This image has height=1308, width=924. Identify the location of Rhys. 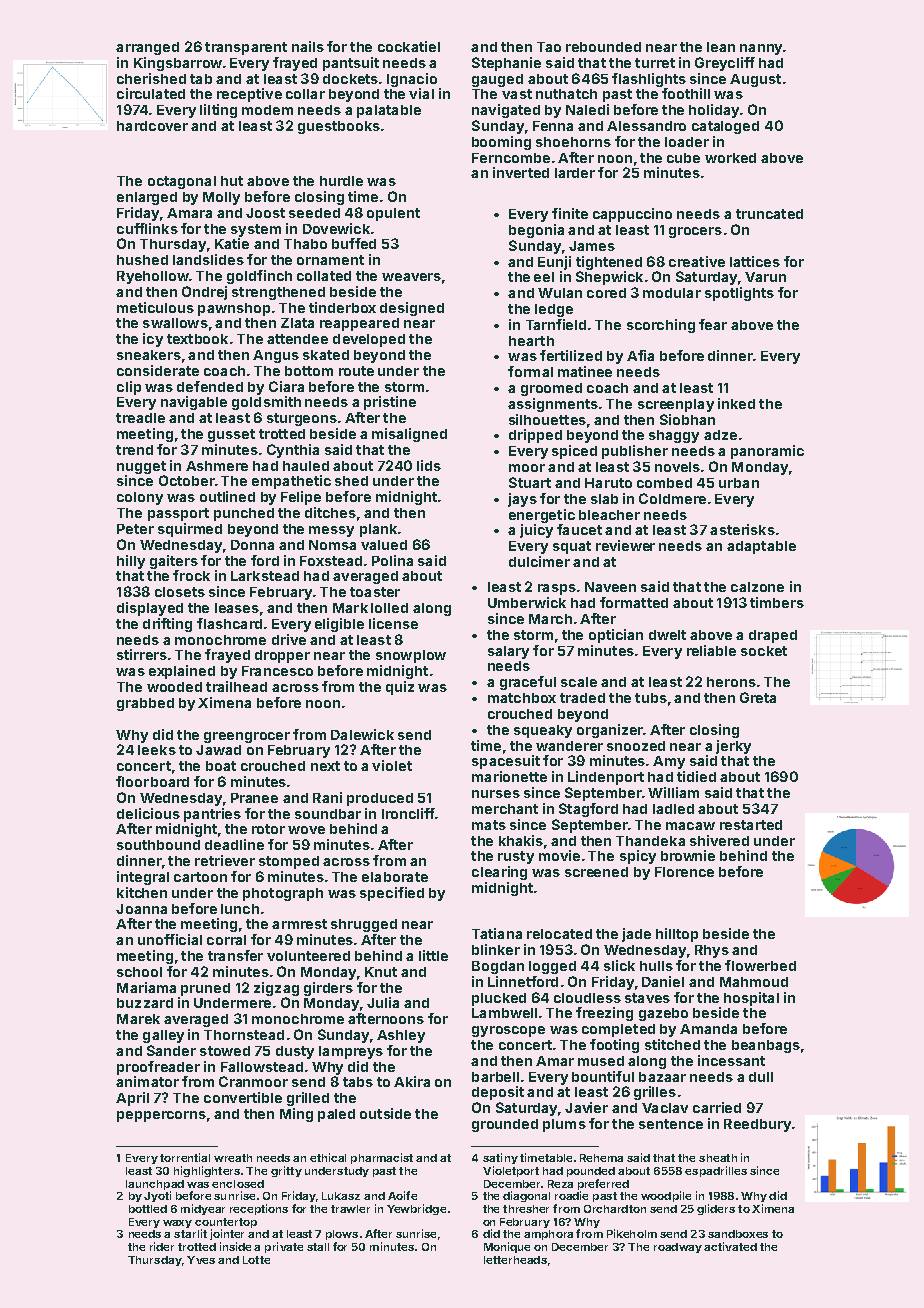
(712, 951).
